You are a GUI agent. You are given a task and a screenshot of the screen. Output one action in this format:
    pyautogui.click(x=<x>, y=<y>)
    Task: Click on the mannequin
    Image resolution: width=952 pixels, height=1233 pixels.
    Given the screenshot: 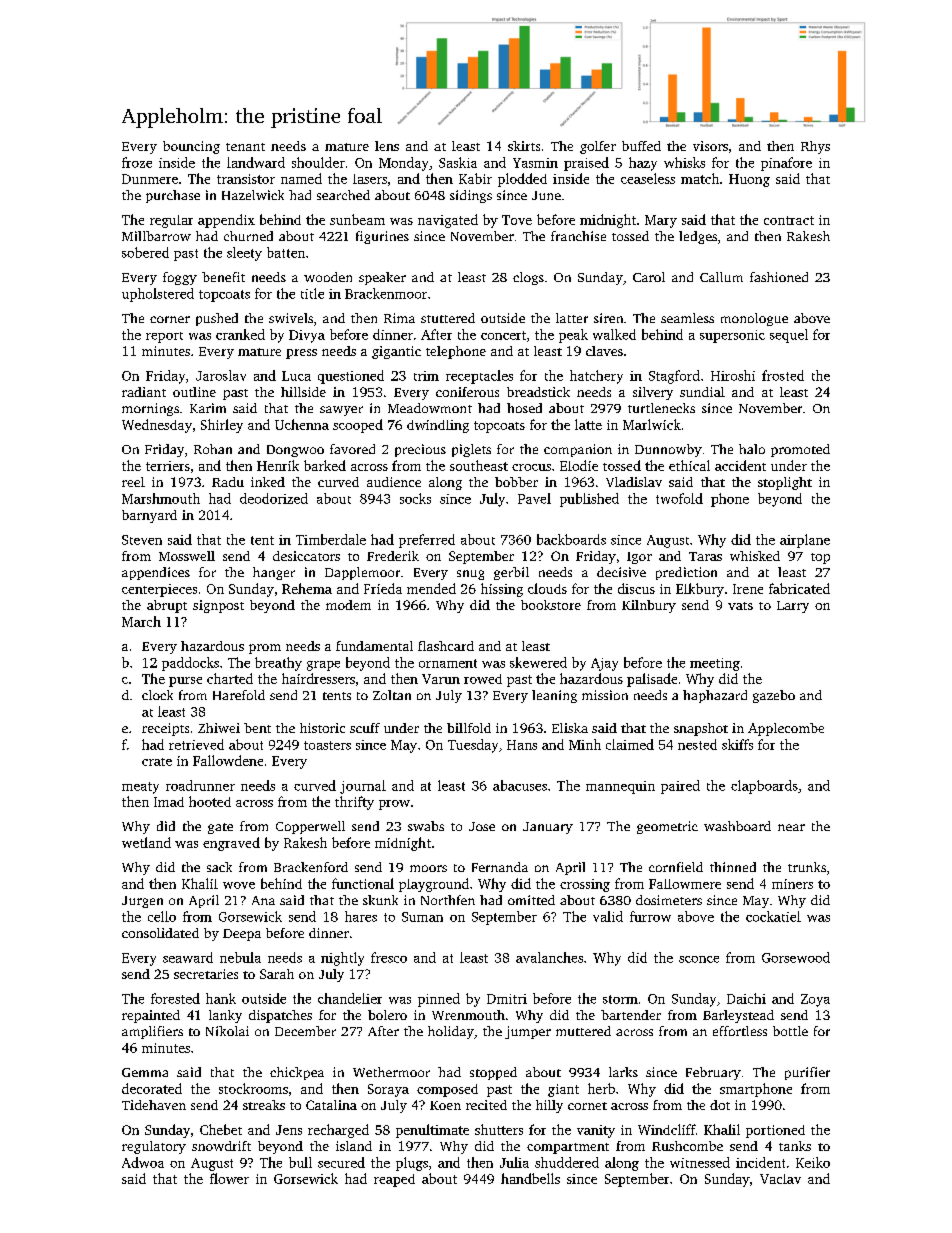 What is the action you would take?
    pyautogui.click(x=620, y=787)
